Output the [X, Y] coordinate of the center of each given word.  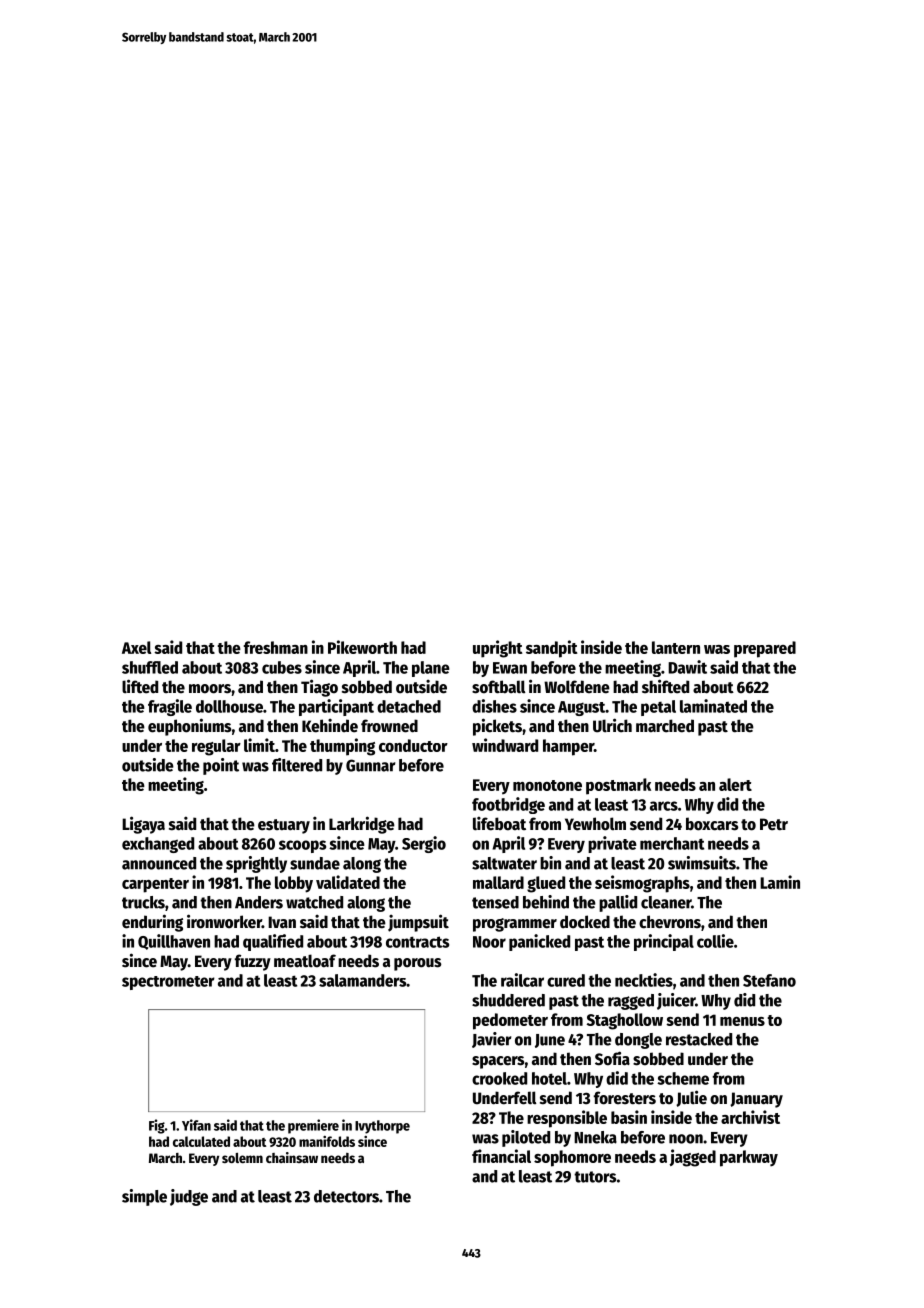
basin [629, 1117]
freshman [276, 647]
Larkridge [362, 825]
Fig [157, 1126]
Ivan [282, 922]
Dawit [687, 667]
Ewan [510, 668]
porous [417, 964]
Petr [774, 824]
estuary [284, 826]
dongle [638, 1041]
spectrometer [168, 983]
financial [501, 1156]
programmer [515, 925]
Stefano [769, 980]
